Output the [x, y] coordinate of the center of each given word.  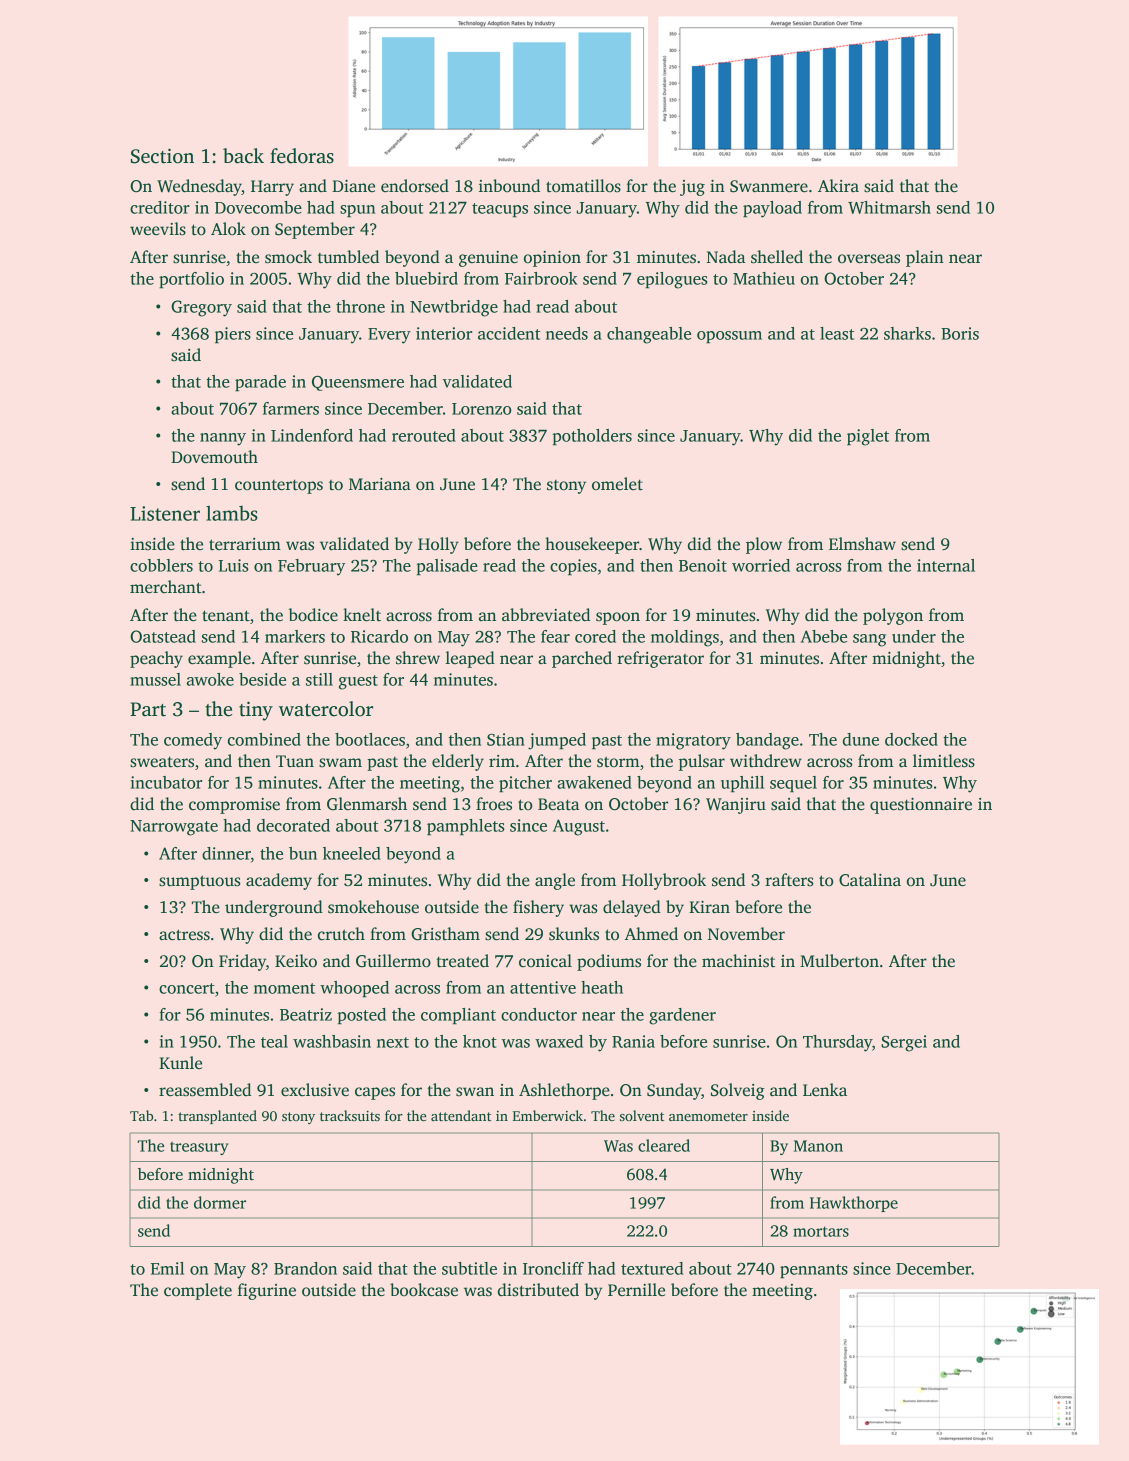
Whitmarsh [889, 207]
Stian [506, 739]
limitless [944, 761]
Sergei [904, 1043]
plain [925, 258]
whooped [354, 989]
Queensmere [358, 383]
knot [480, 1041]
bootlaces [370, 739]
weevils [158, 229]
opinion [552, 259]
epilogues [672, 280]
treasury [199, 1148]
